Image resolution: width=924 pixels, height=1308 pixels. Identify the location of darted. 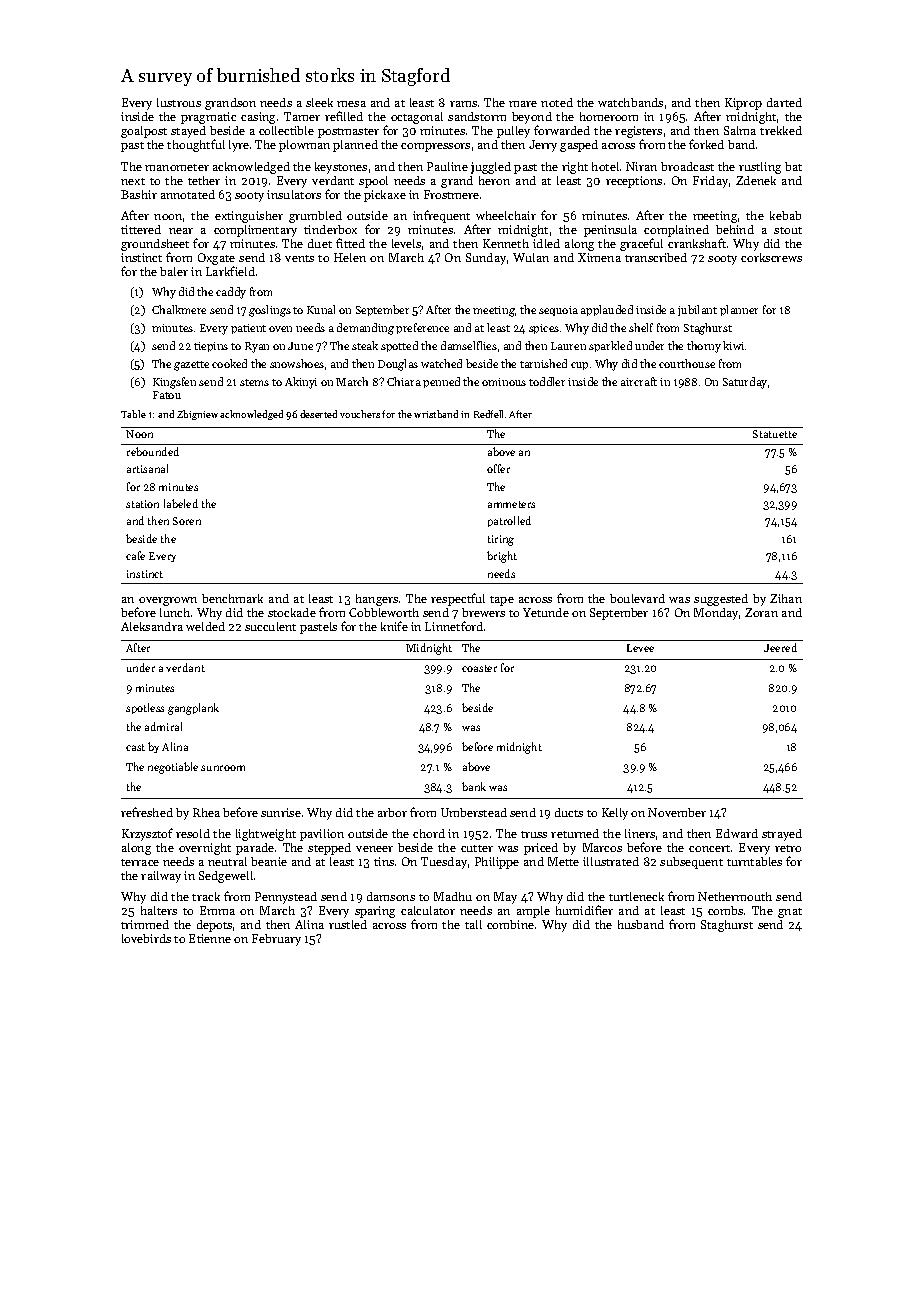
(784, 102).
